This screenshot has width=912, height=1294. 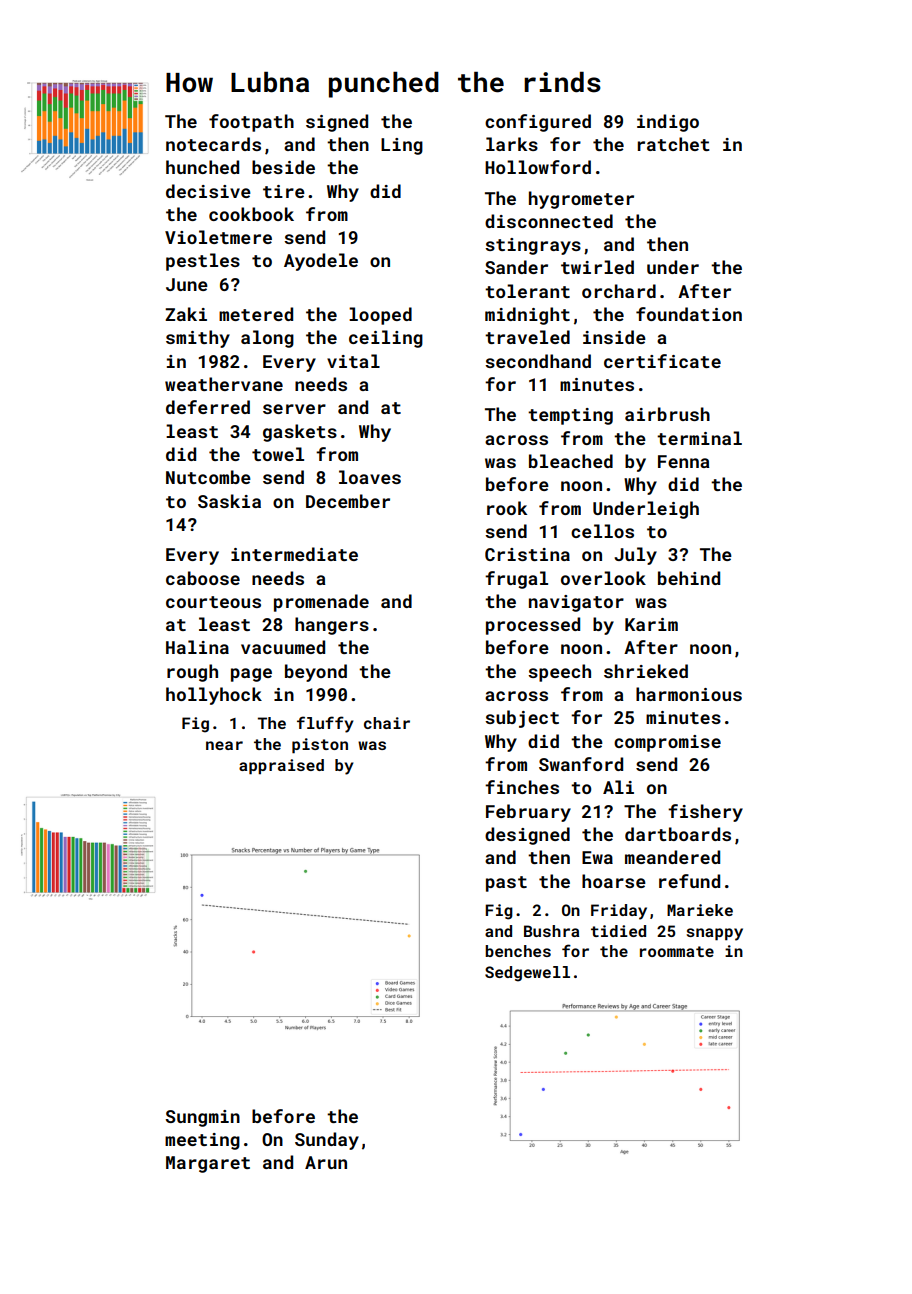 What do you see at coordinates (683, 461) in the screenshot?
I see `Fenna` at bounding box center [683, 461].
